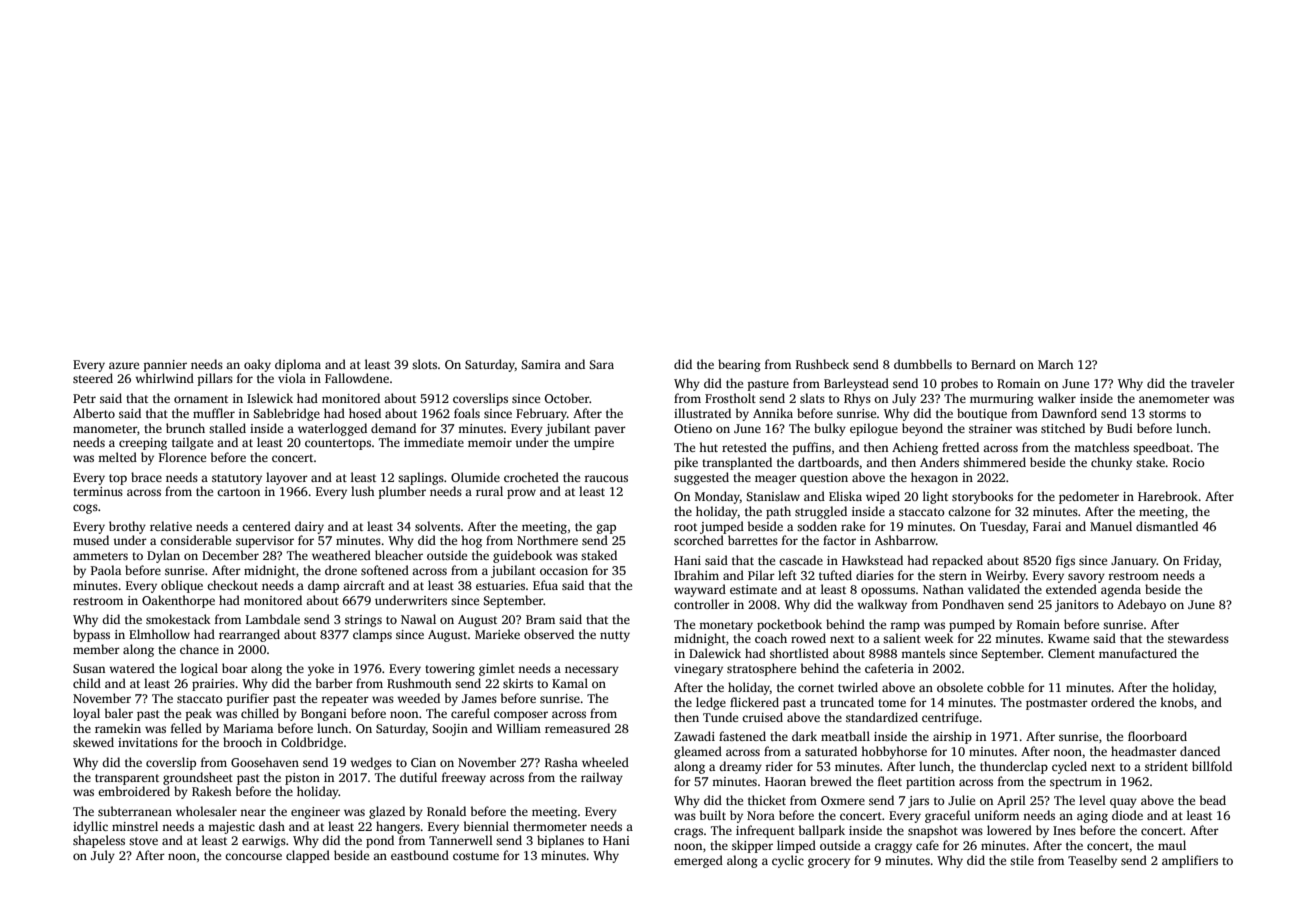 The image size is (1308, 924). I want to click on pocketbook, so click(789, 625).
